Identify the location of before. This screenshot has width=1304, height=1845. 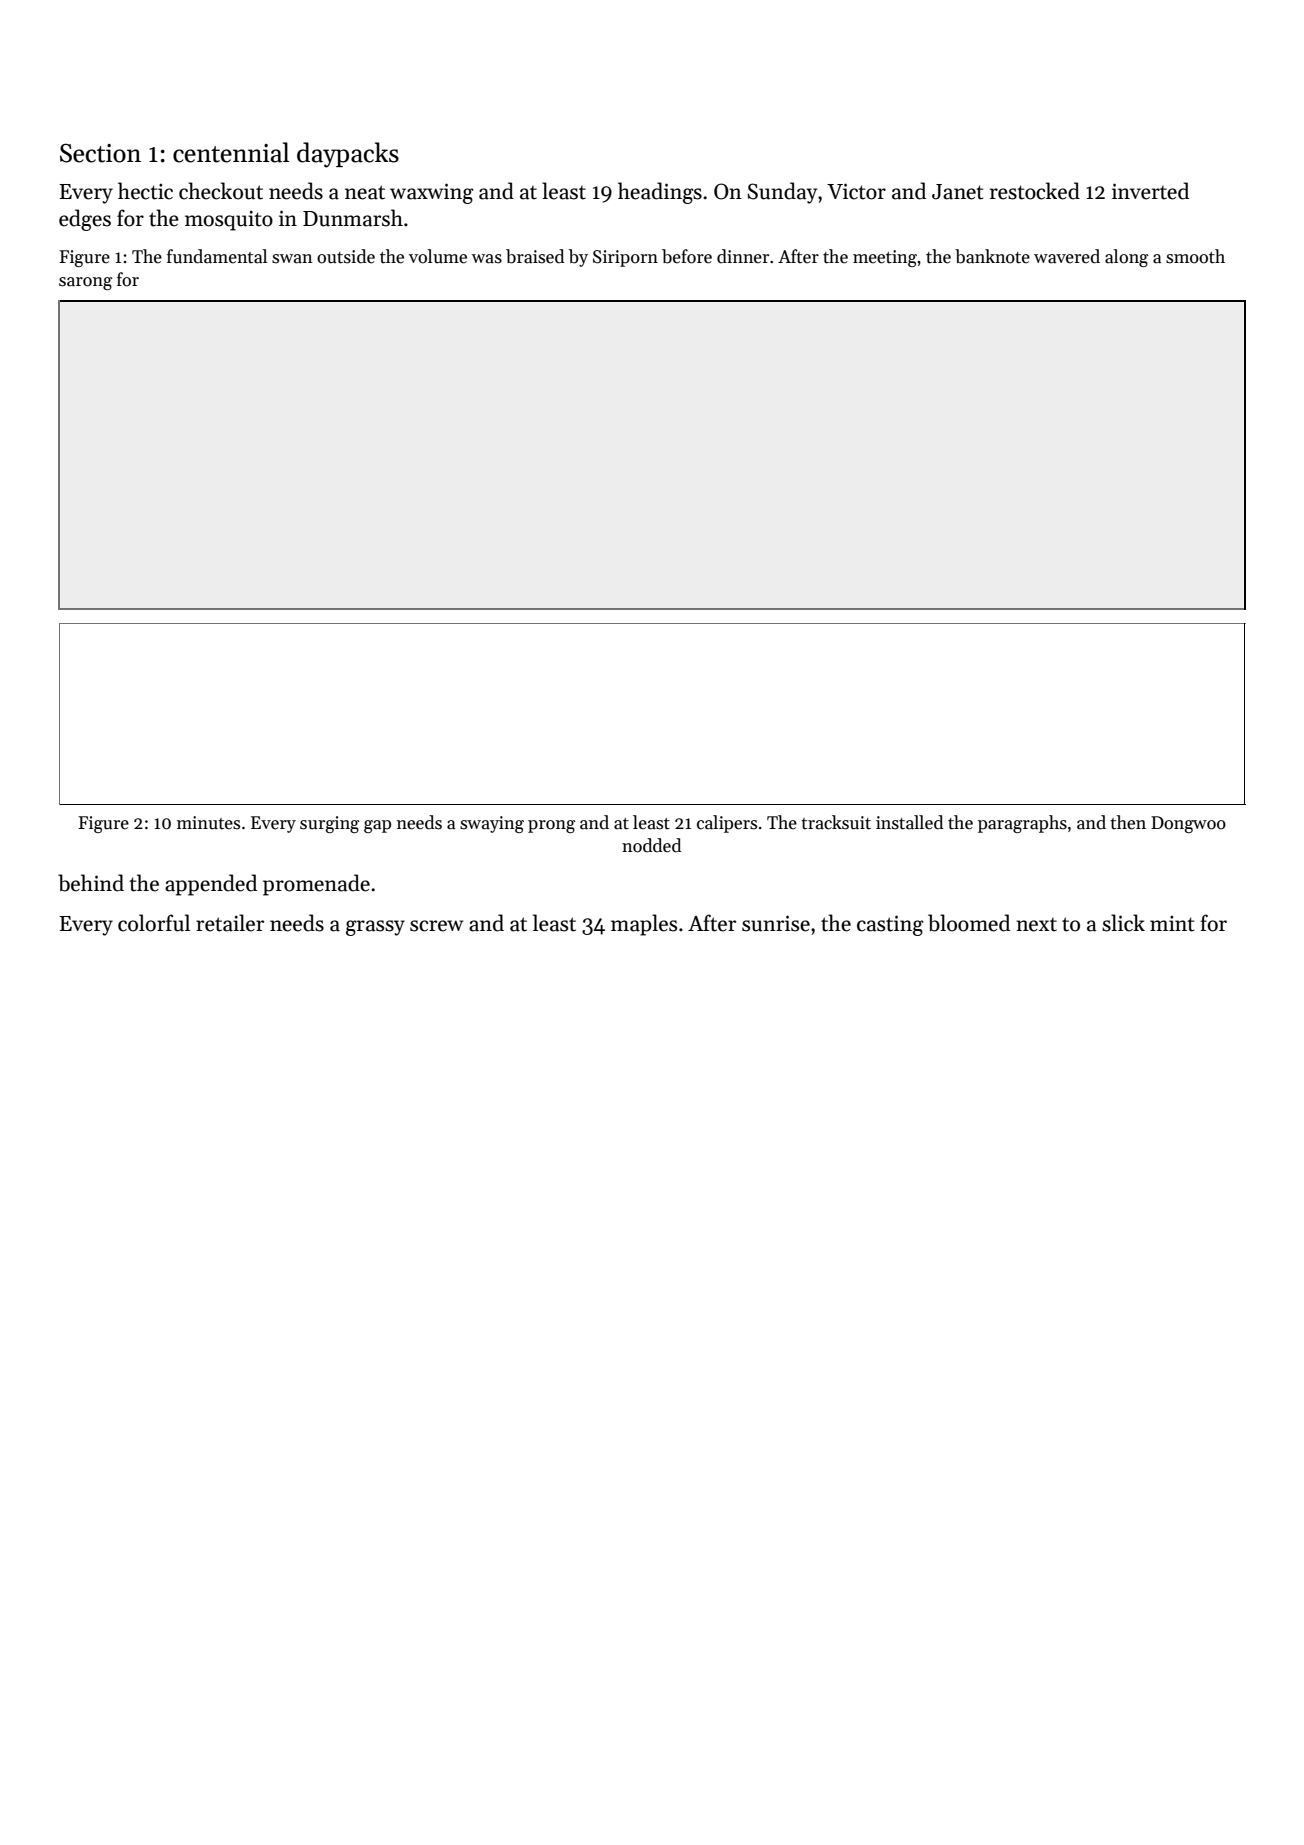
(687, 256).
